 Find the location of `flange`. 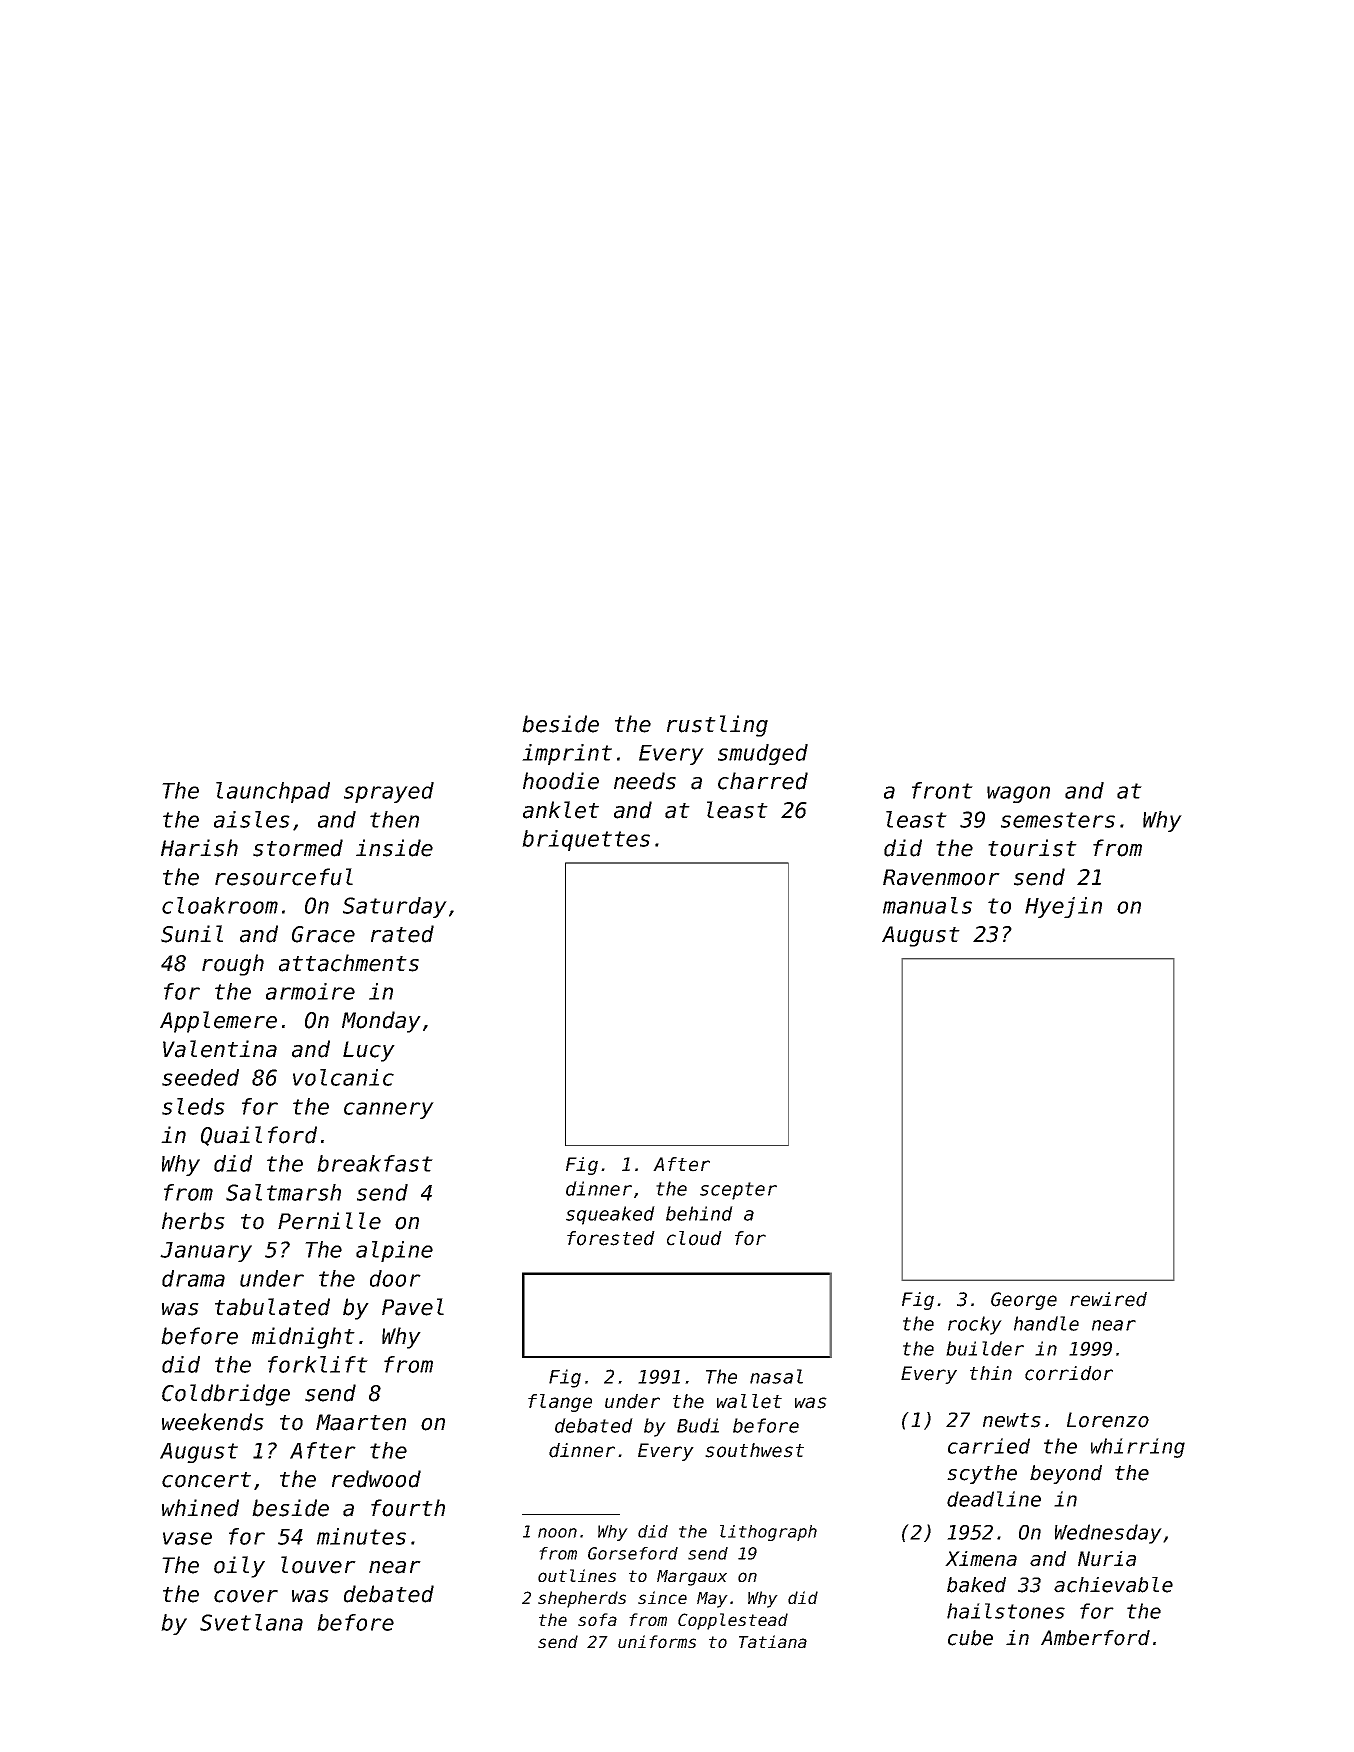

flange is located at coordinates (560, 1403).
